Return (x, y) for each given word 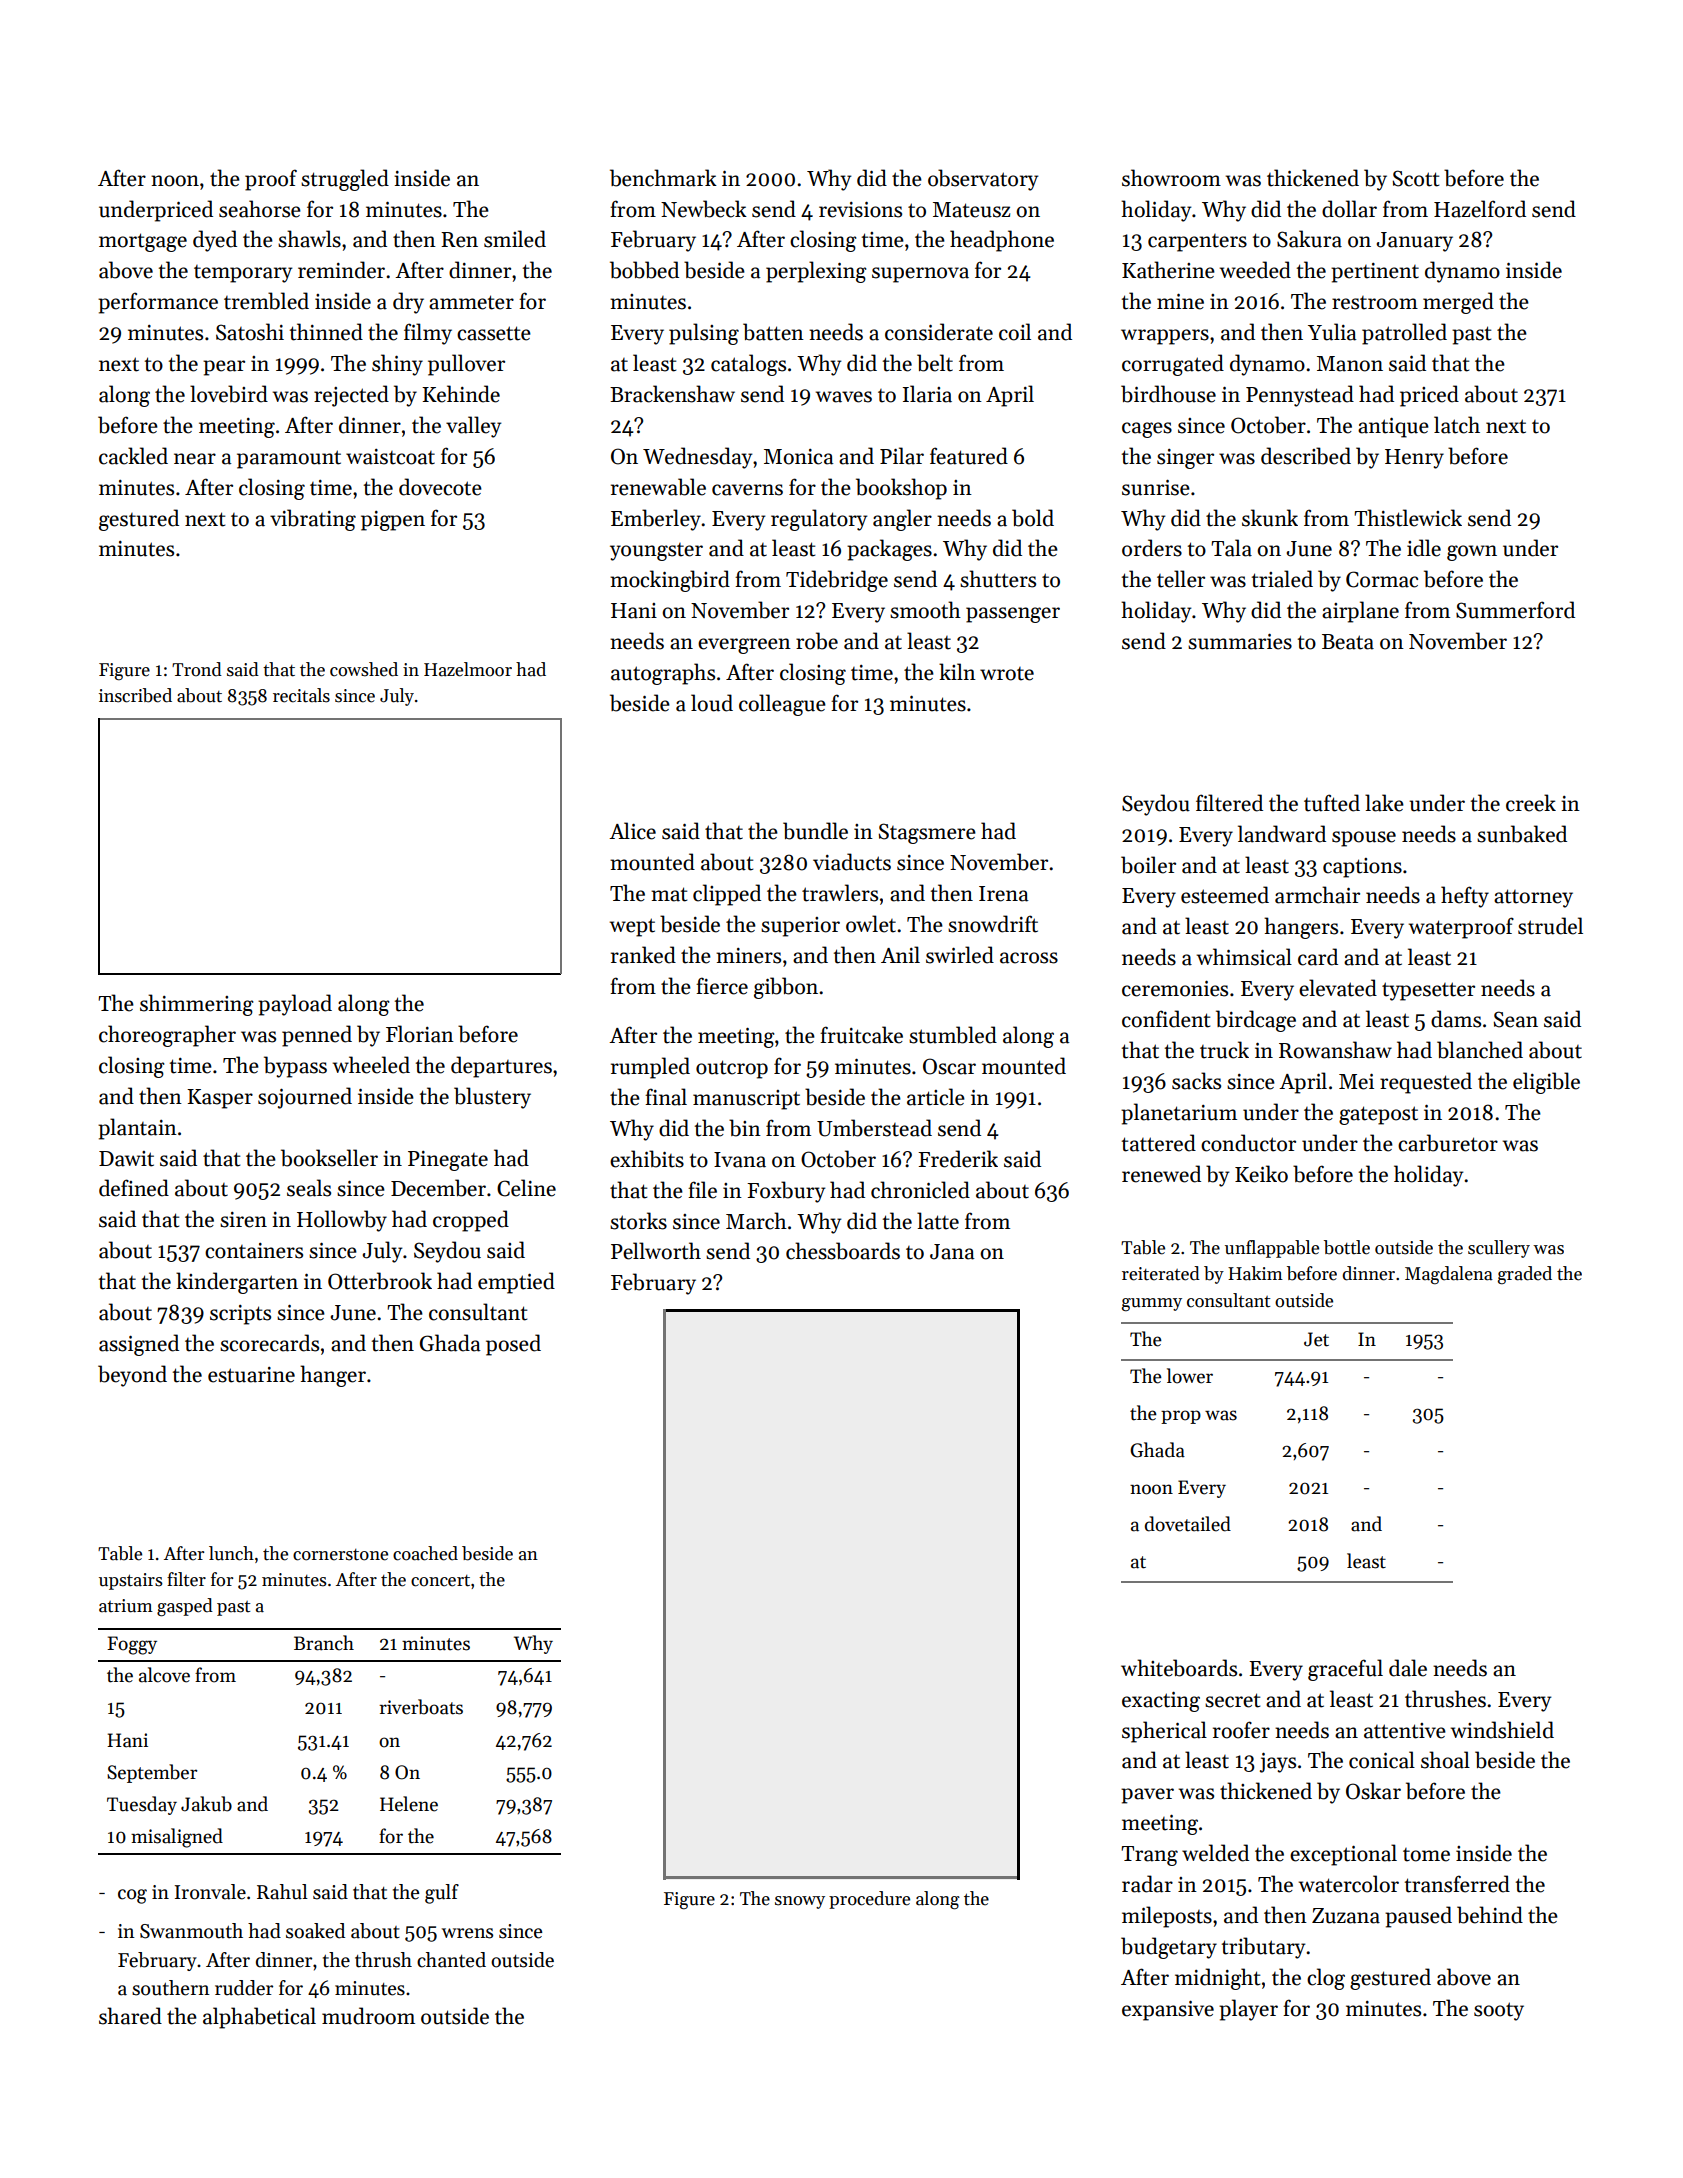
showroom (1171, 178)
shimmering (196, 1005)
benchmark (663, 178)
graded (1525, 1275)
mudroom (368, 2016)
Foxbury (786, 1192)
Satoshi (250, 332)
